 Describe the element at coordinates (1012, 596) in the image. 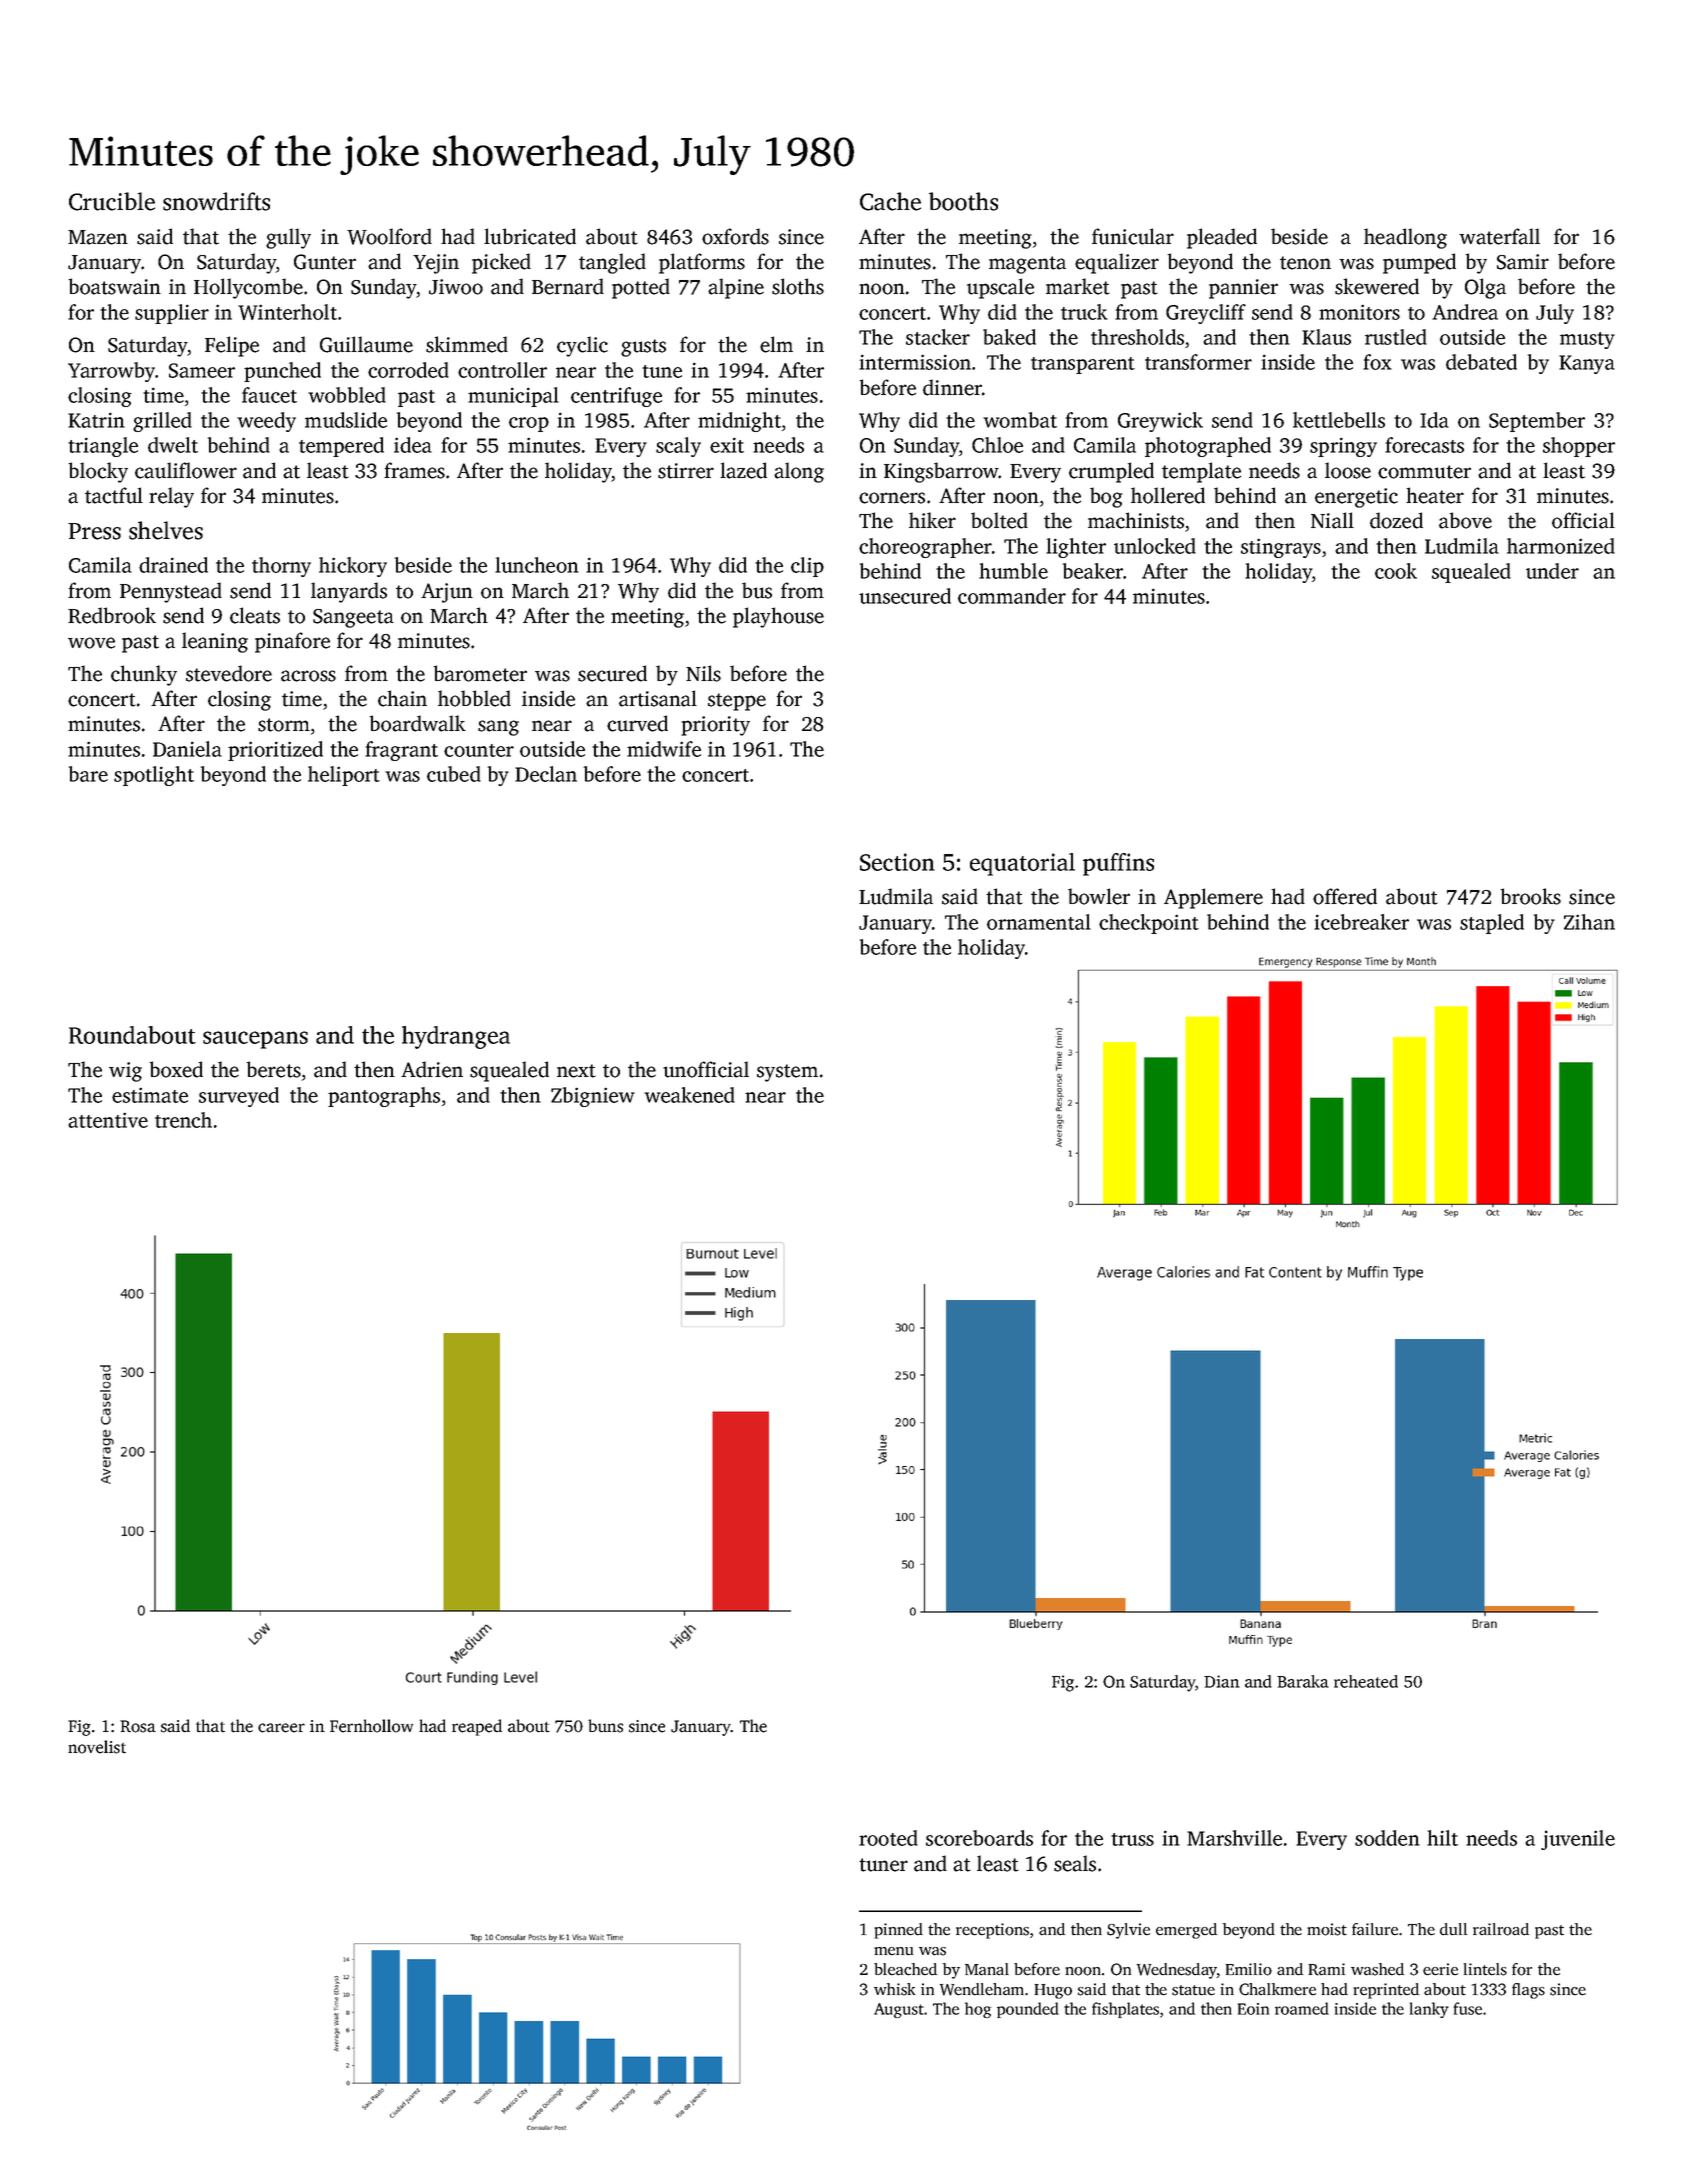

I see `commander` at that location.
